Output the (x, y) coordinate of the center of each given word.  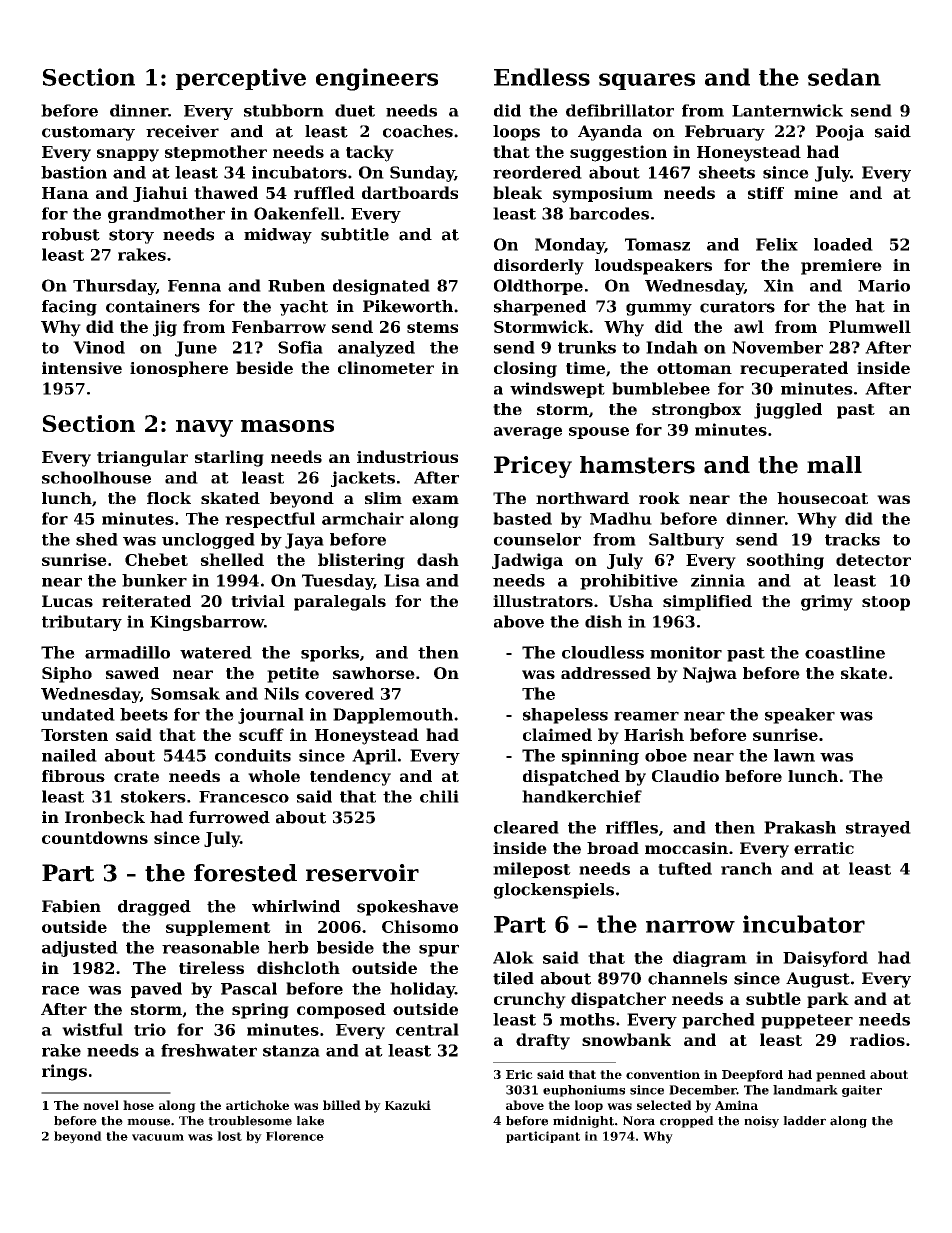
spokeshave (407, 908)
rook (659, 498)
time (585, 367)
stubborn (284, 110)
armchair (363, 518)
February (725, 133)
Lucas (67, 601)
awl (749, 326)
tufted (685, 868)
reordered (537, 172)
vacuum (158, 1137)
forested (245, 873)
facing (69, 308)
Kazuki (408, 1105)
